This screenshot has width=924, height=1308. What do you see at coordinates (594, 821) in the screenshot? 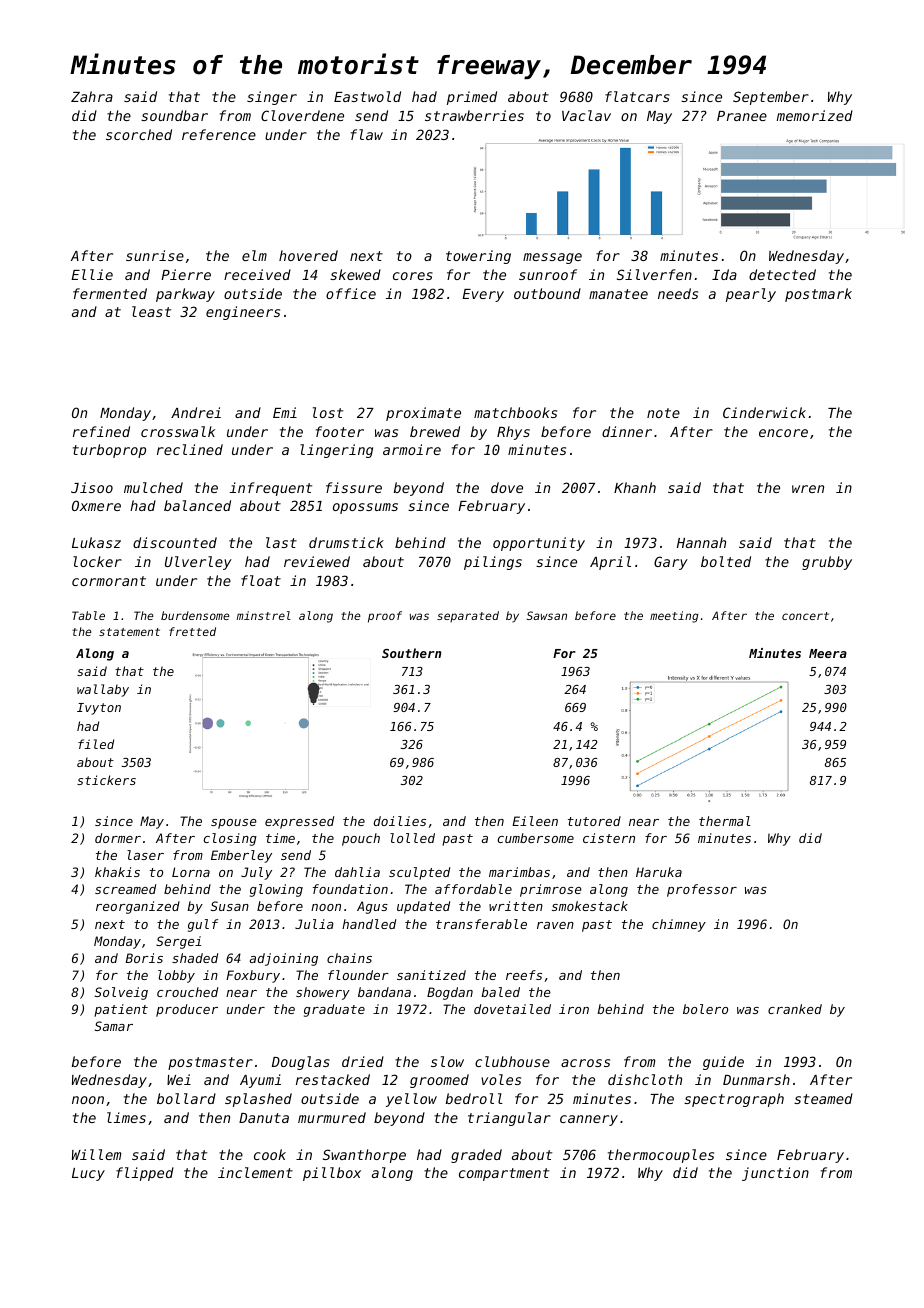
I see `tutored` at bounding box center [594, 821].
